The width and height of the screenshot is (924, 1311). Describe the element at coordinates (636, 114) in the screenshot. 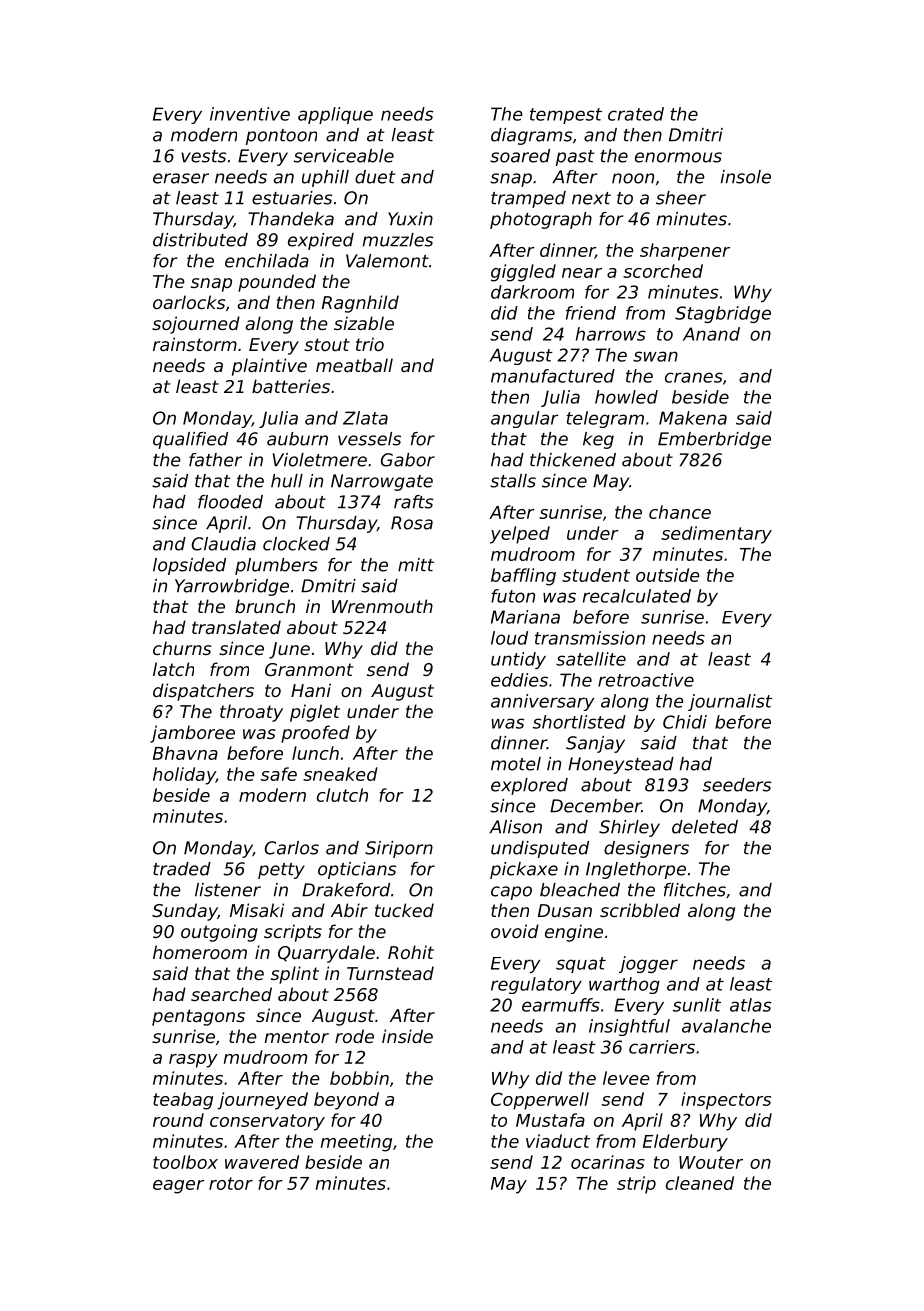

I see `crated` at that location.
